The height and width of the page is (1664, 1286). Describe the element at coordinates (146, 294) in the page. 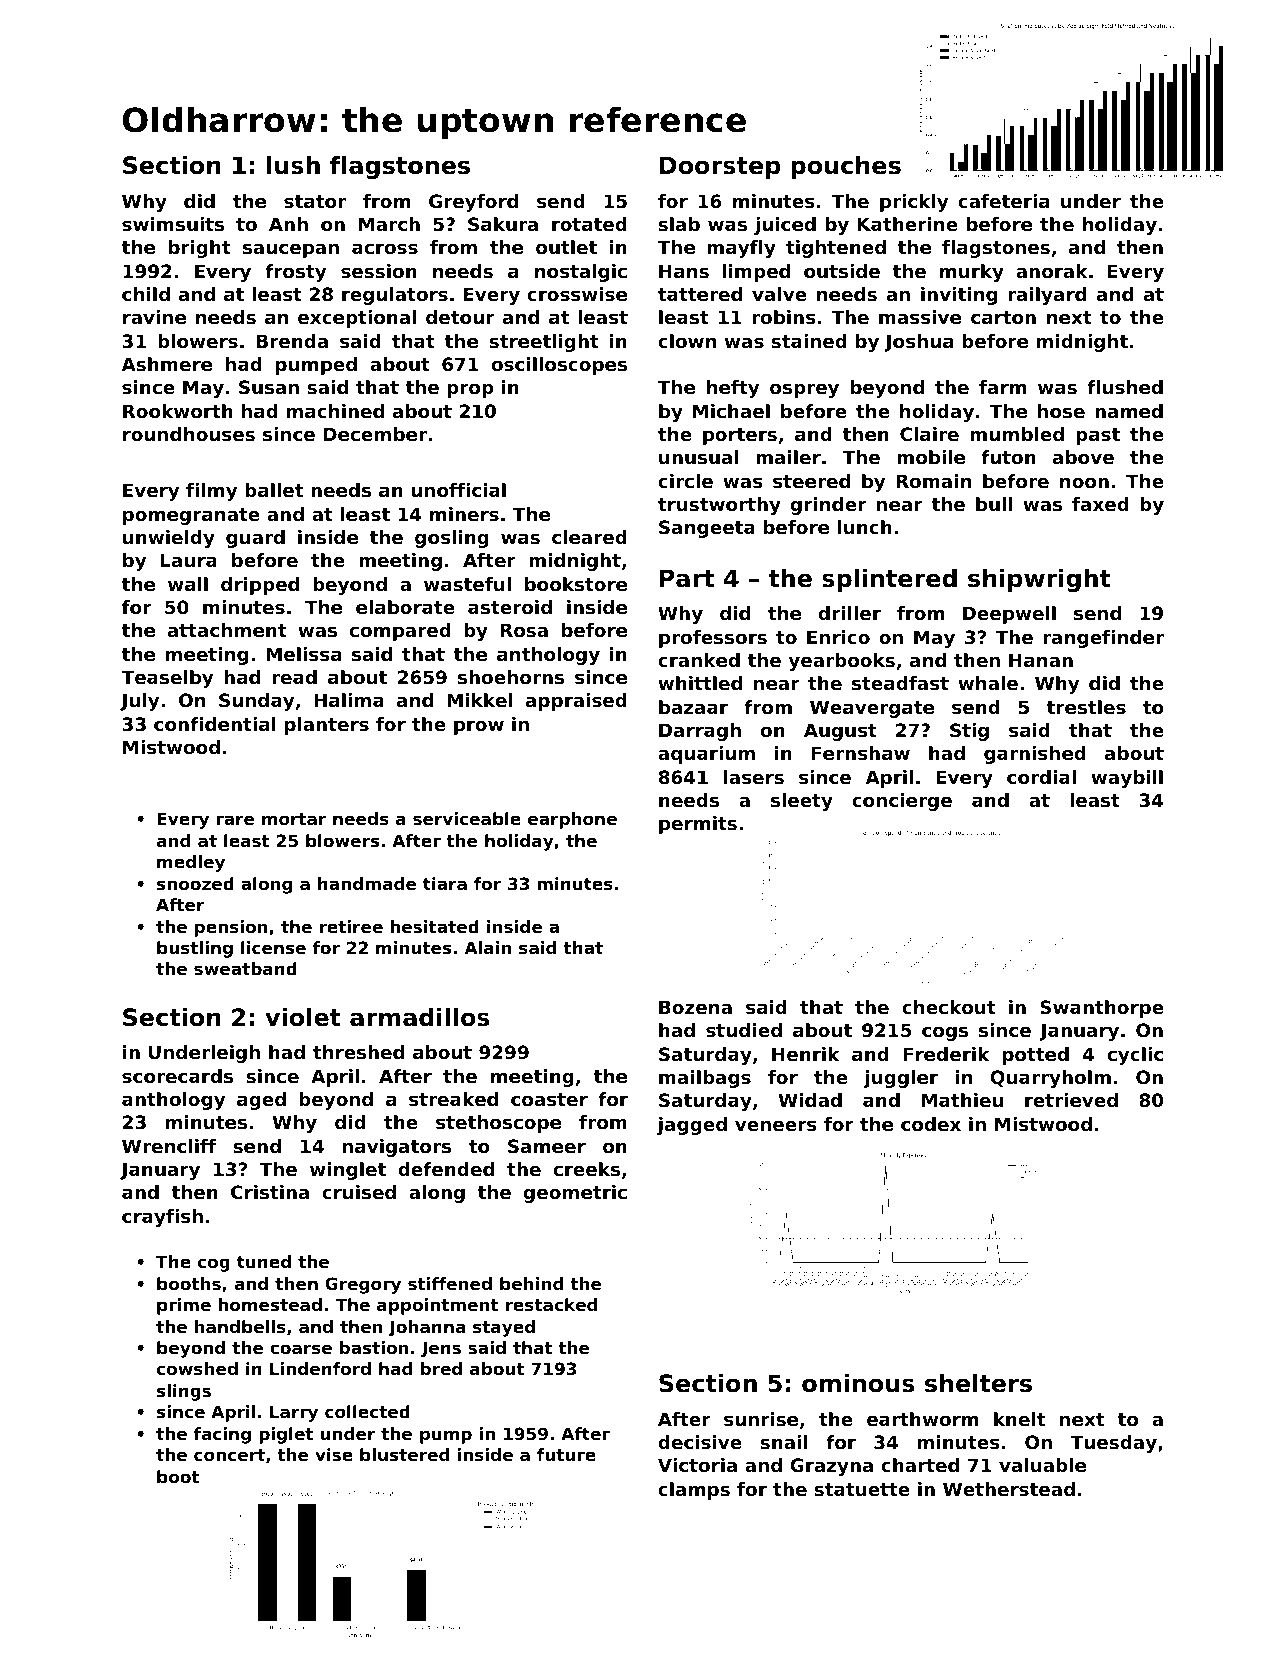

I see `child` at that location.
